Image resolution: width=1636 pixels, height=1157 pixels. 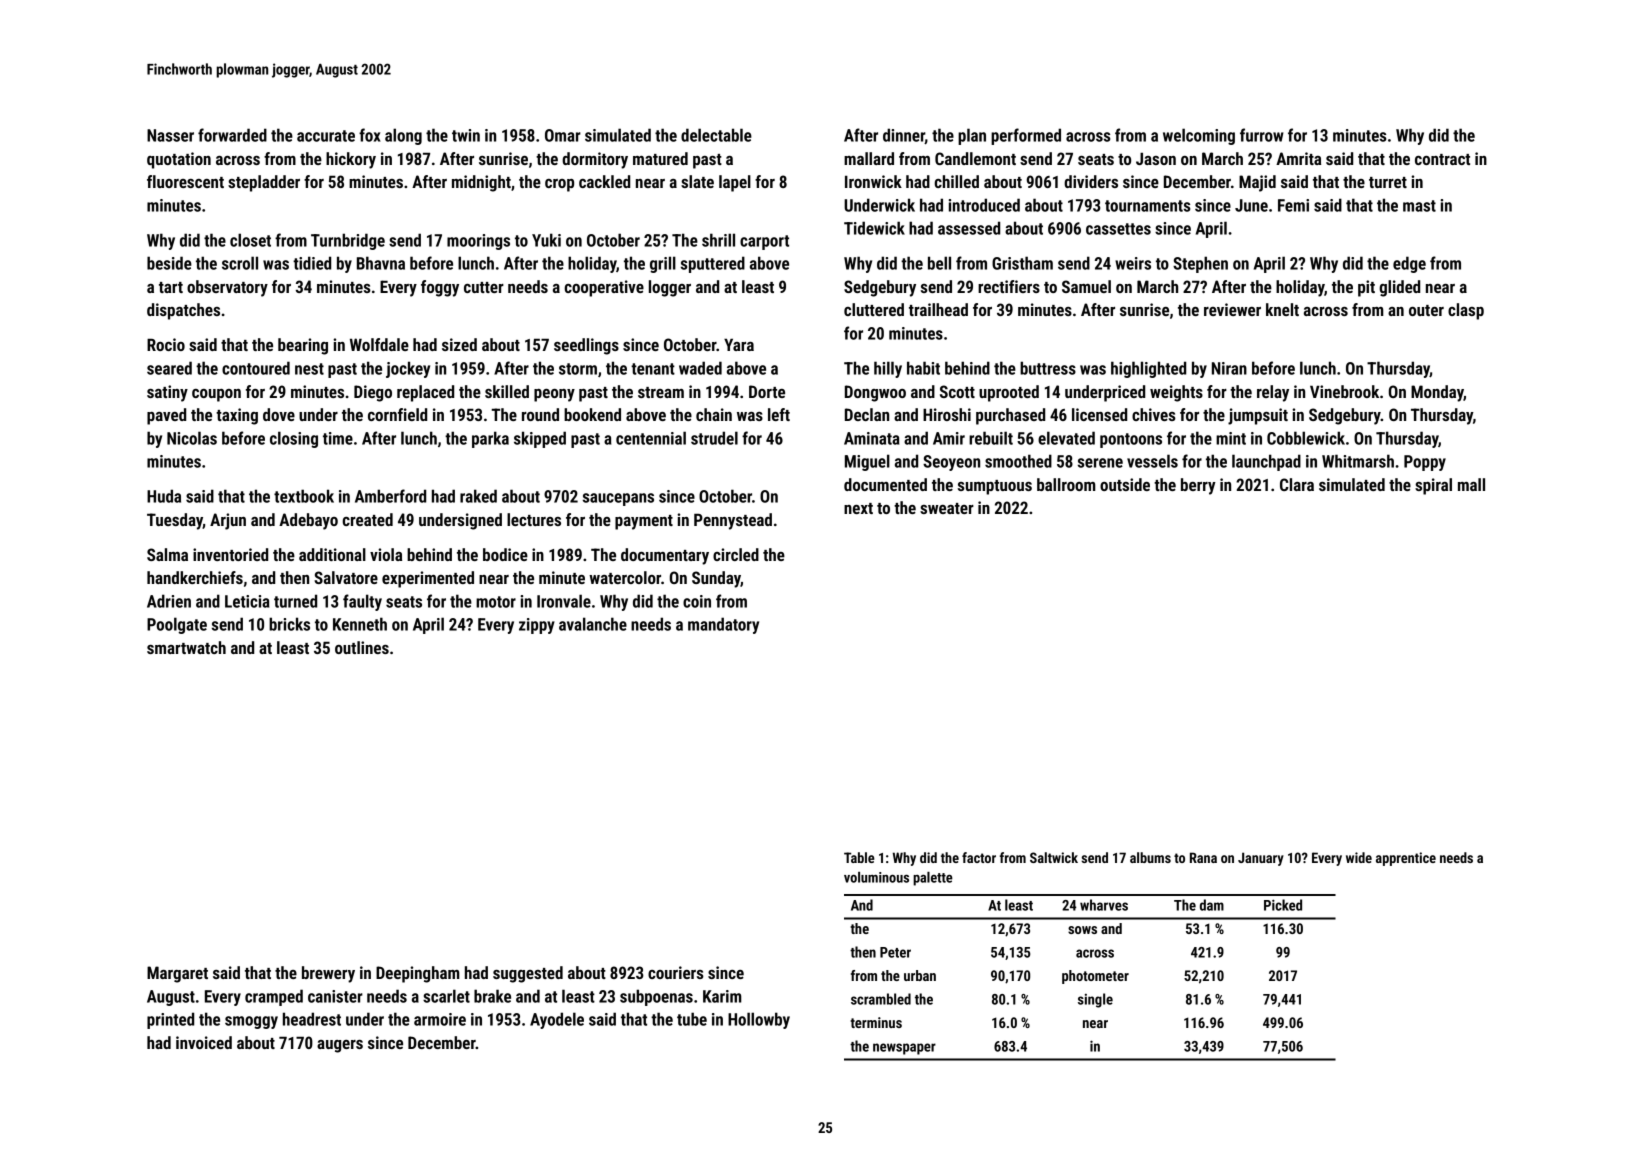 I want to click on quotation, so click(x=179, y=160).
